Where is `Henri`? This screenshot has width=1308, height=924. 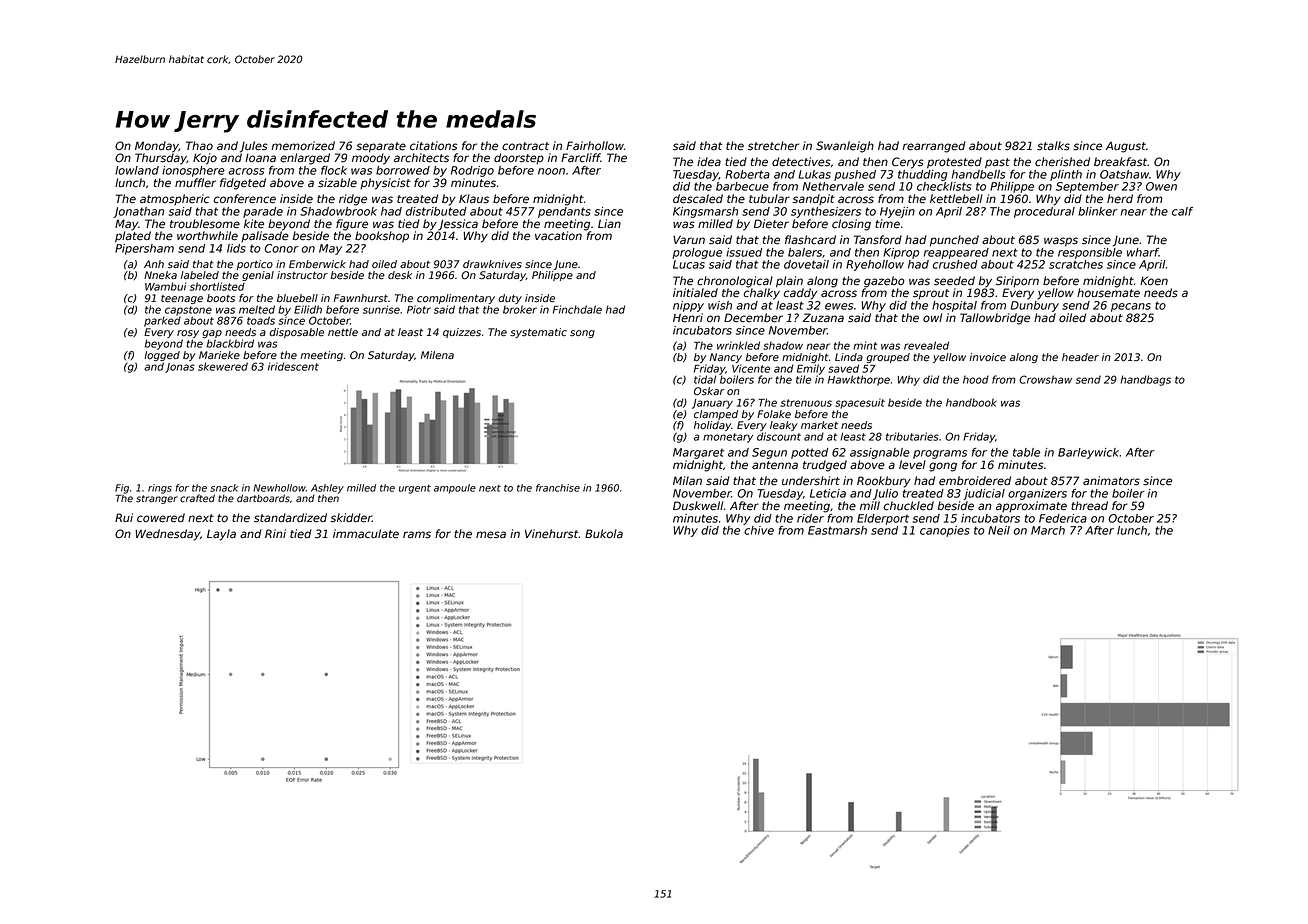
Henri is located at coordinates (688, 318).
